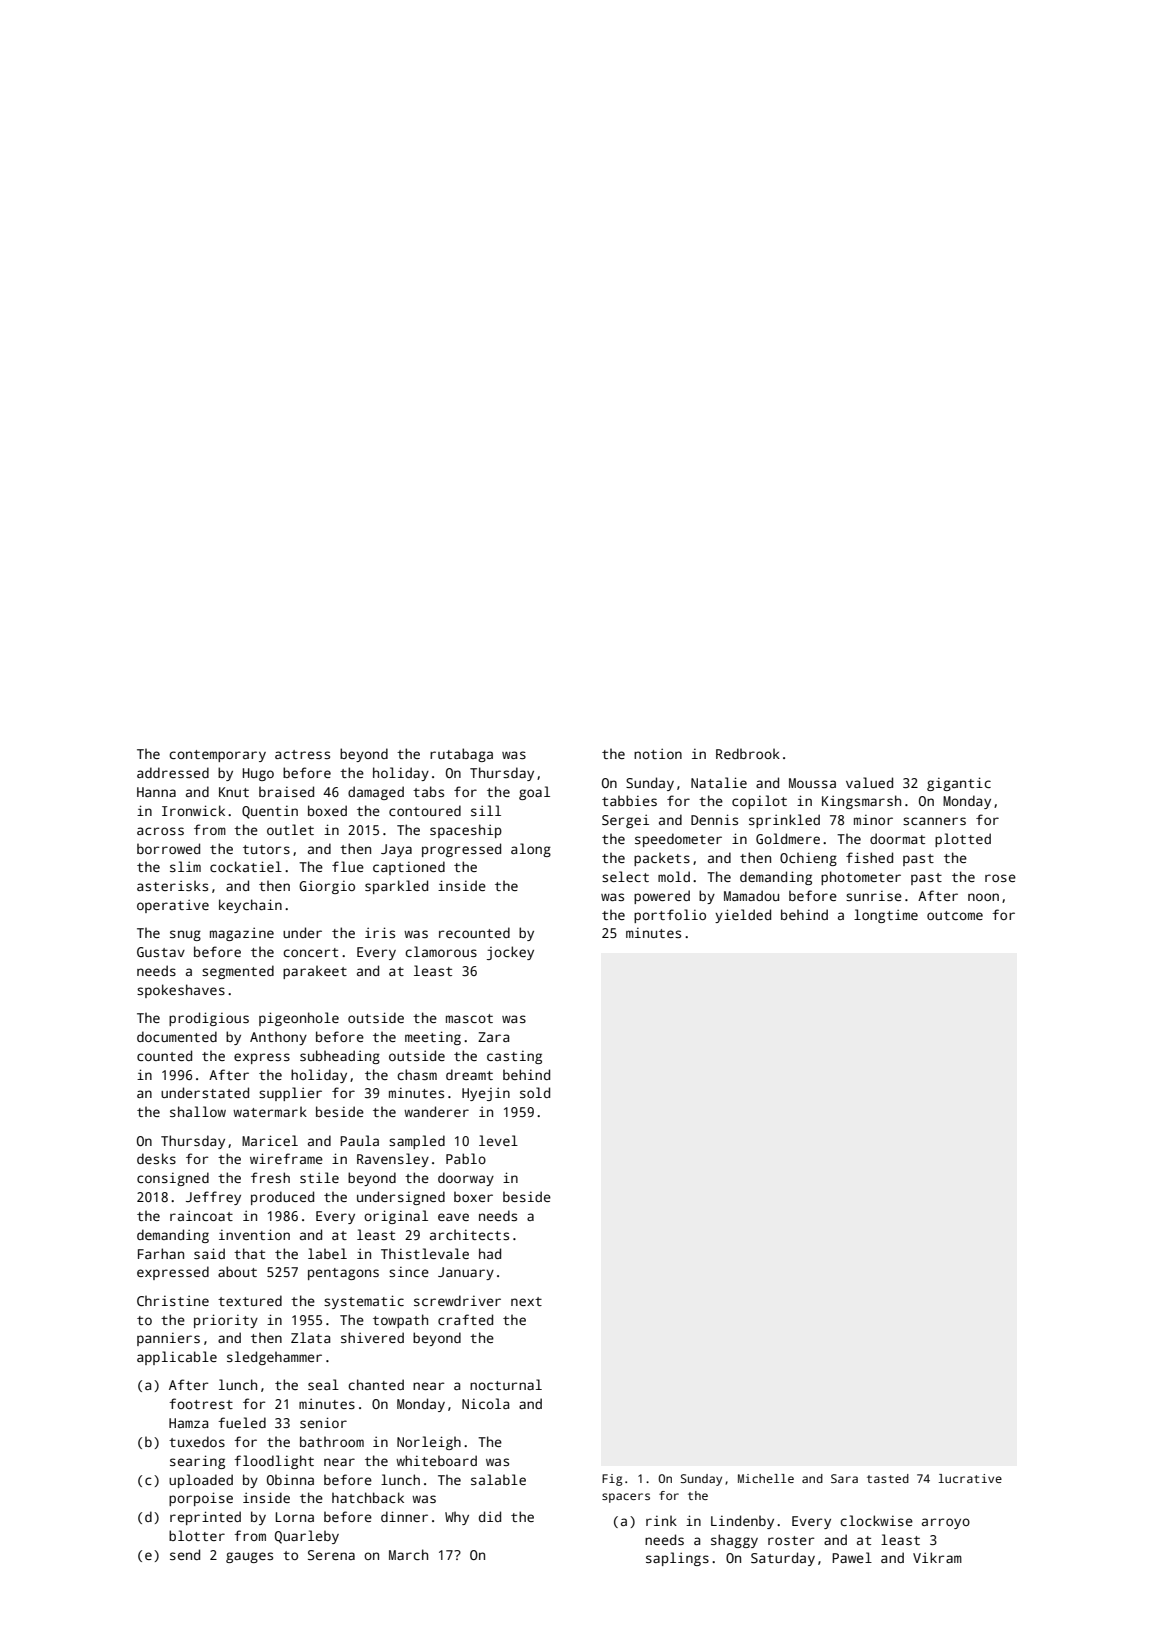 The height and width of the page is (1630, 1153). Describe the element at coordinates (748, 753) in the page. I see `Redbrook` at that location.
